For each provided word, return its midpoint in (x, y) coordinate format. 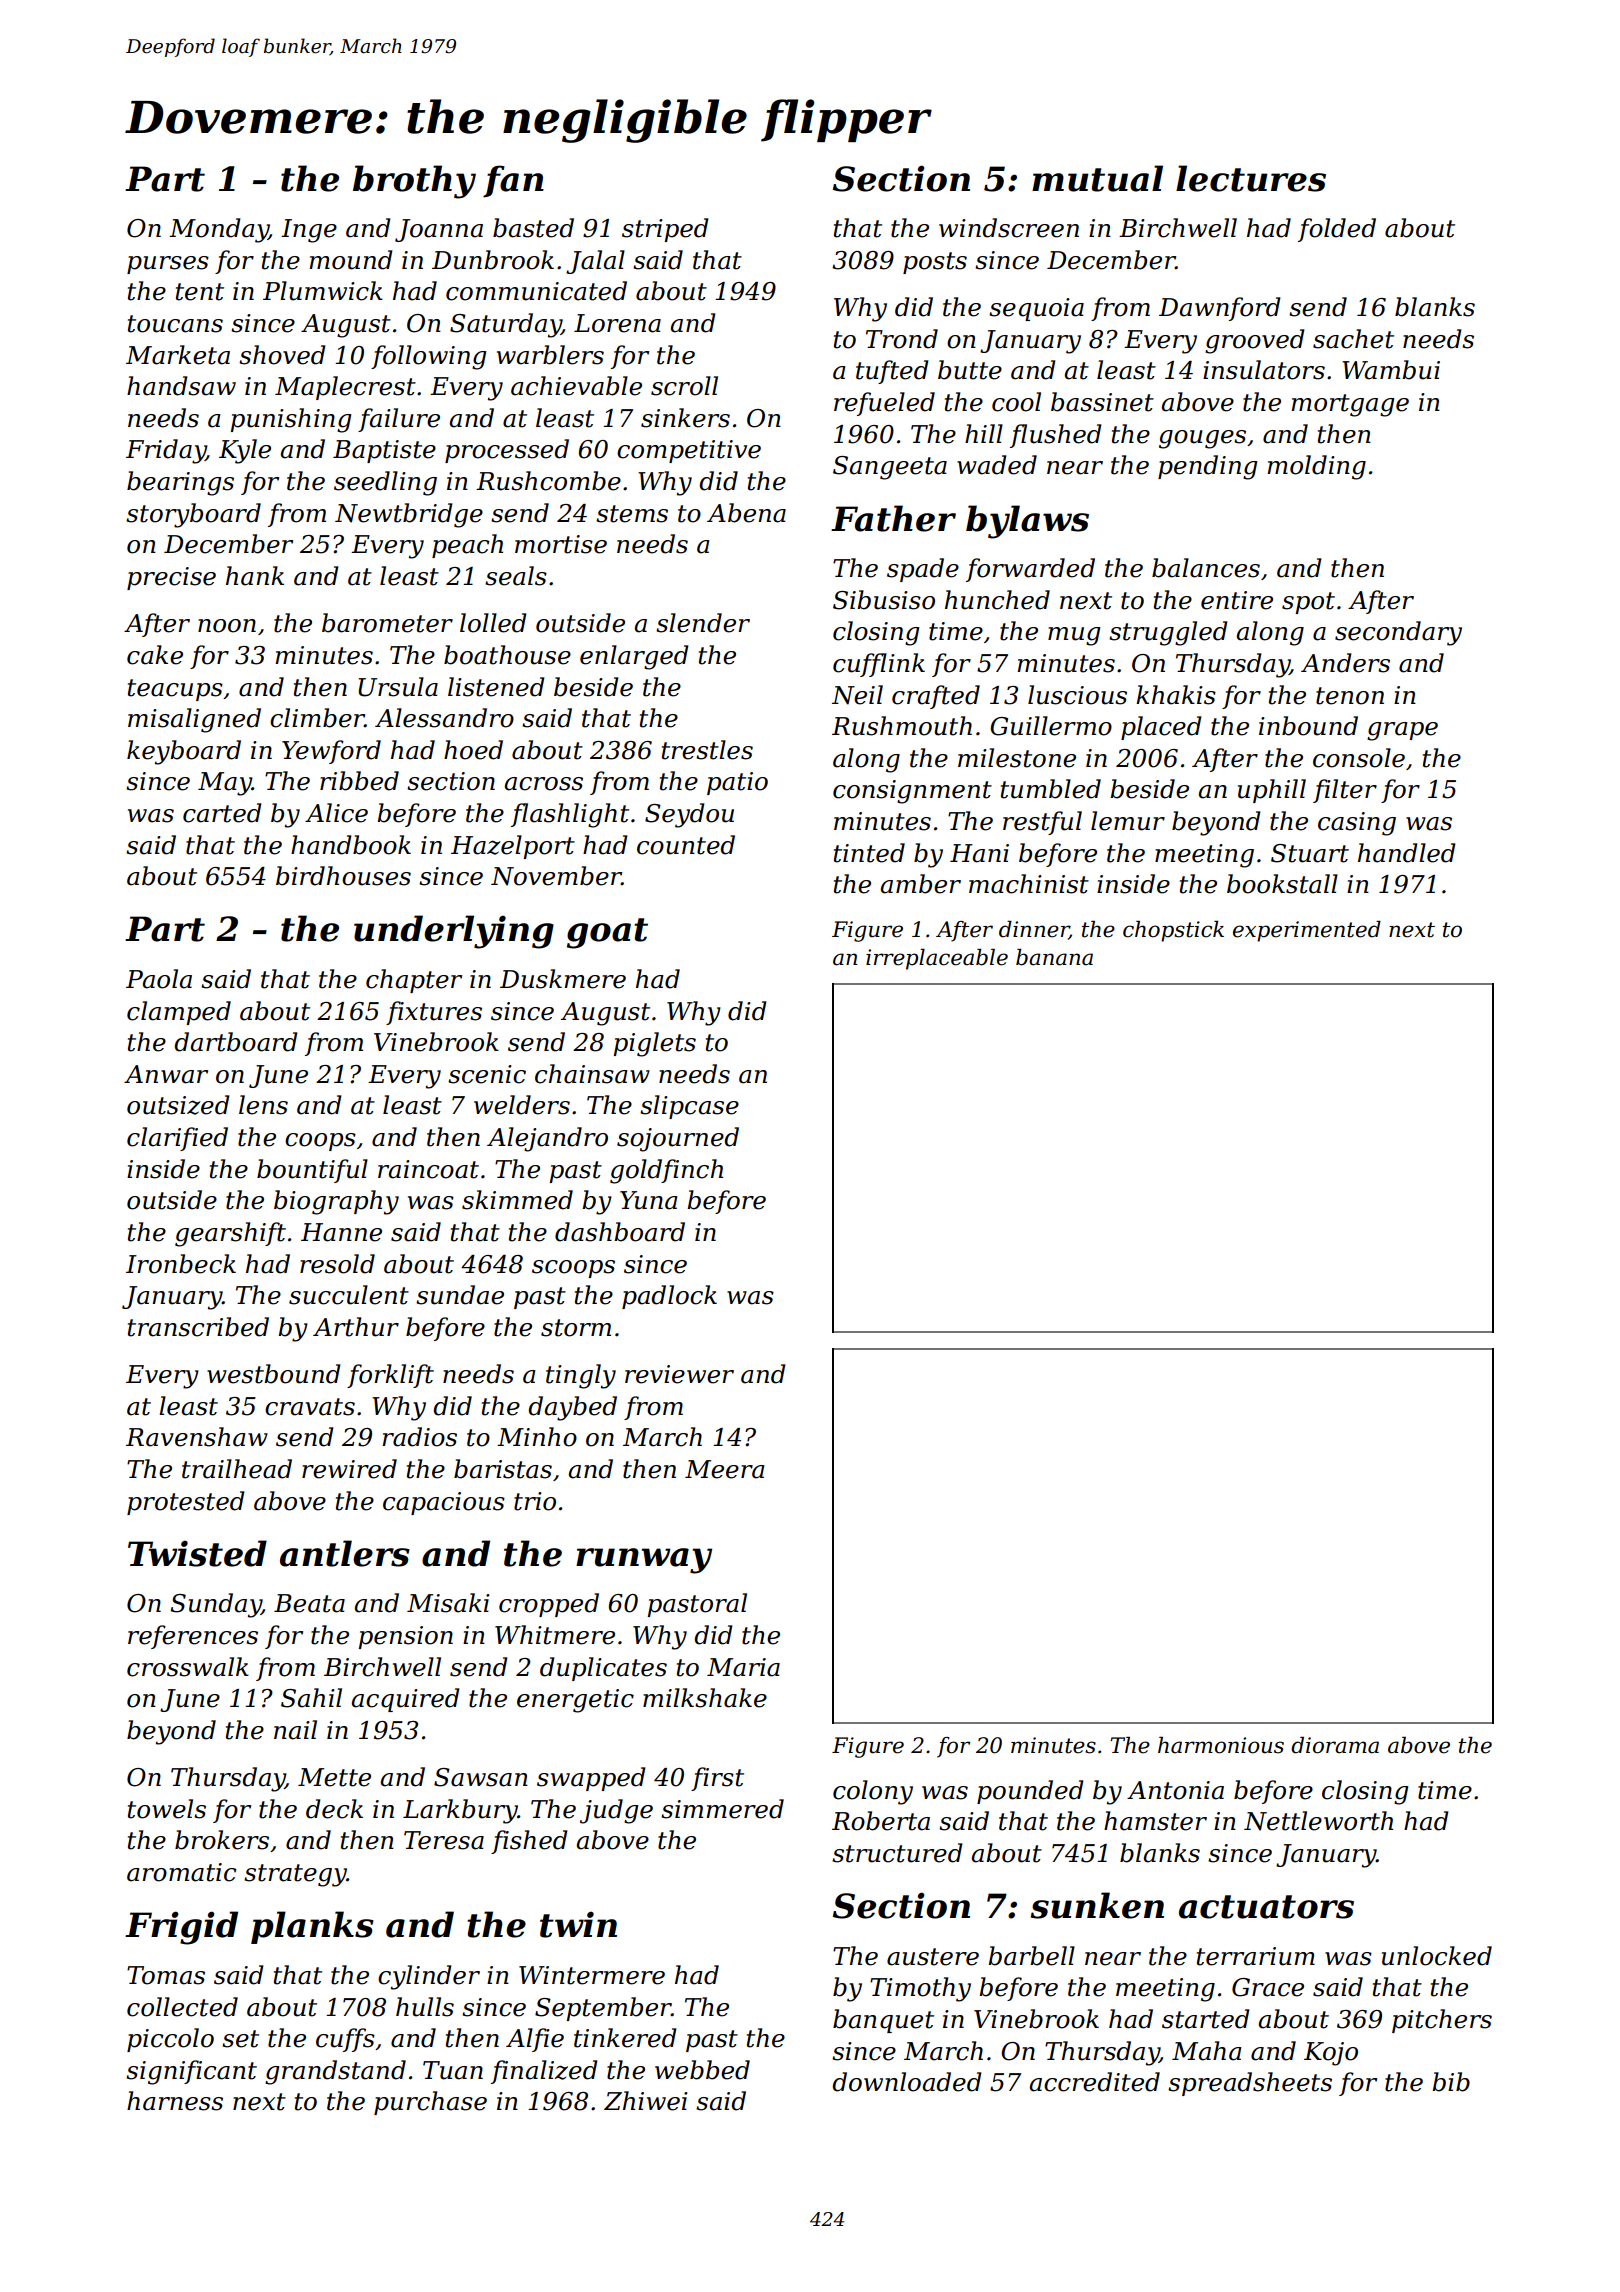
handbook (351, 845)
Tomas (166, 1975)
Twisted (197, 1553)
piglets (654, 1044)
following (428, 357)
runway (644, 1561)
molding (1316, 467)
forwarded (1030, 570)
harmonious (1221, 1745)
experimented (1307, 931)
